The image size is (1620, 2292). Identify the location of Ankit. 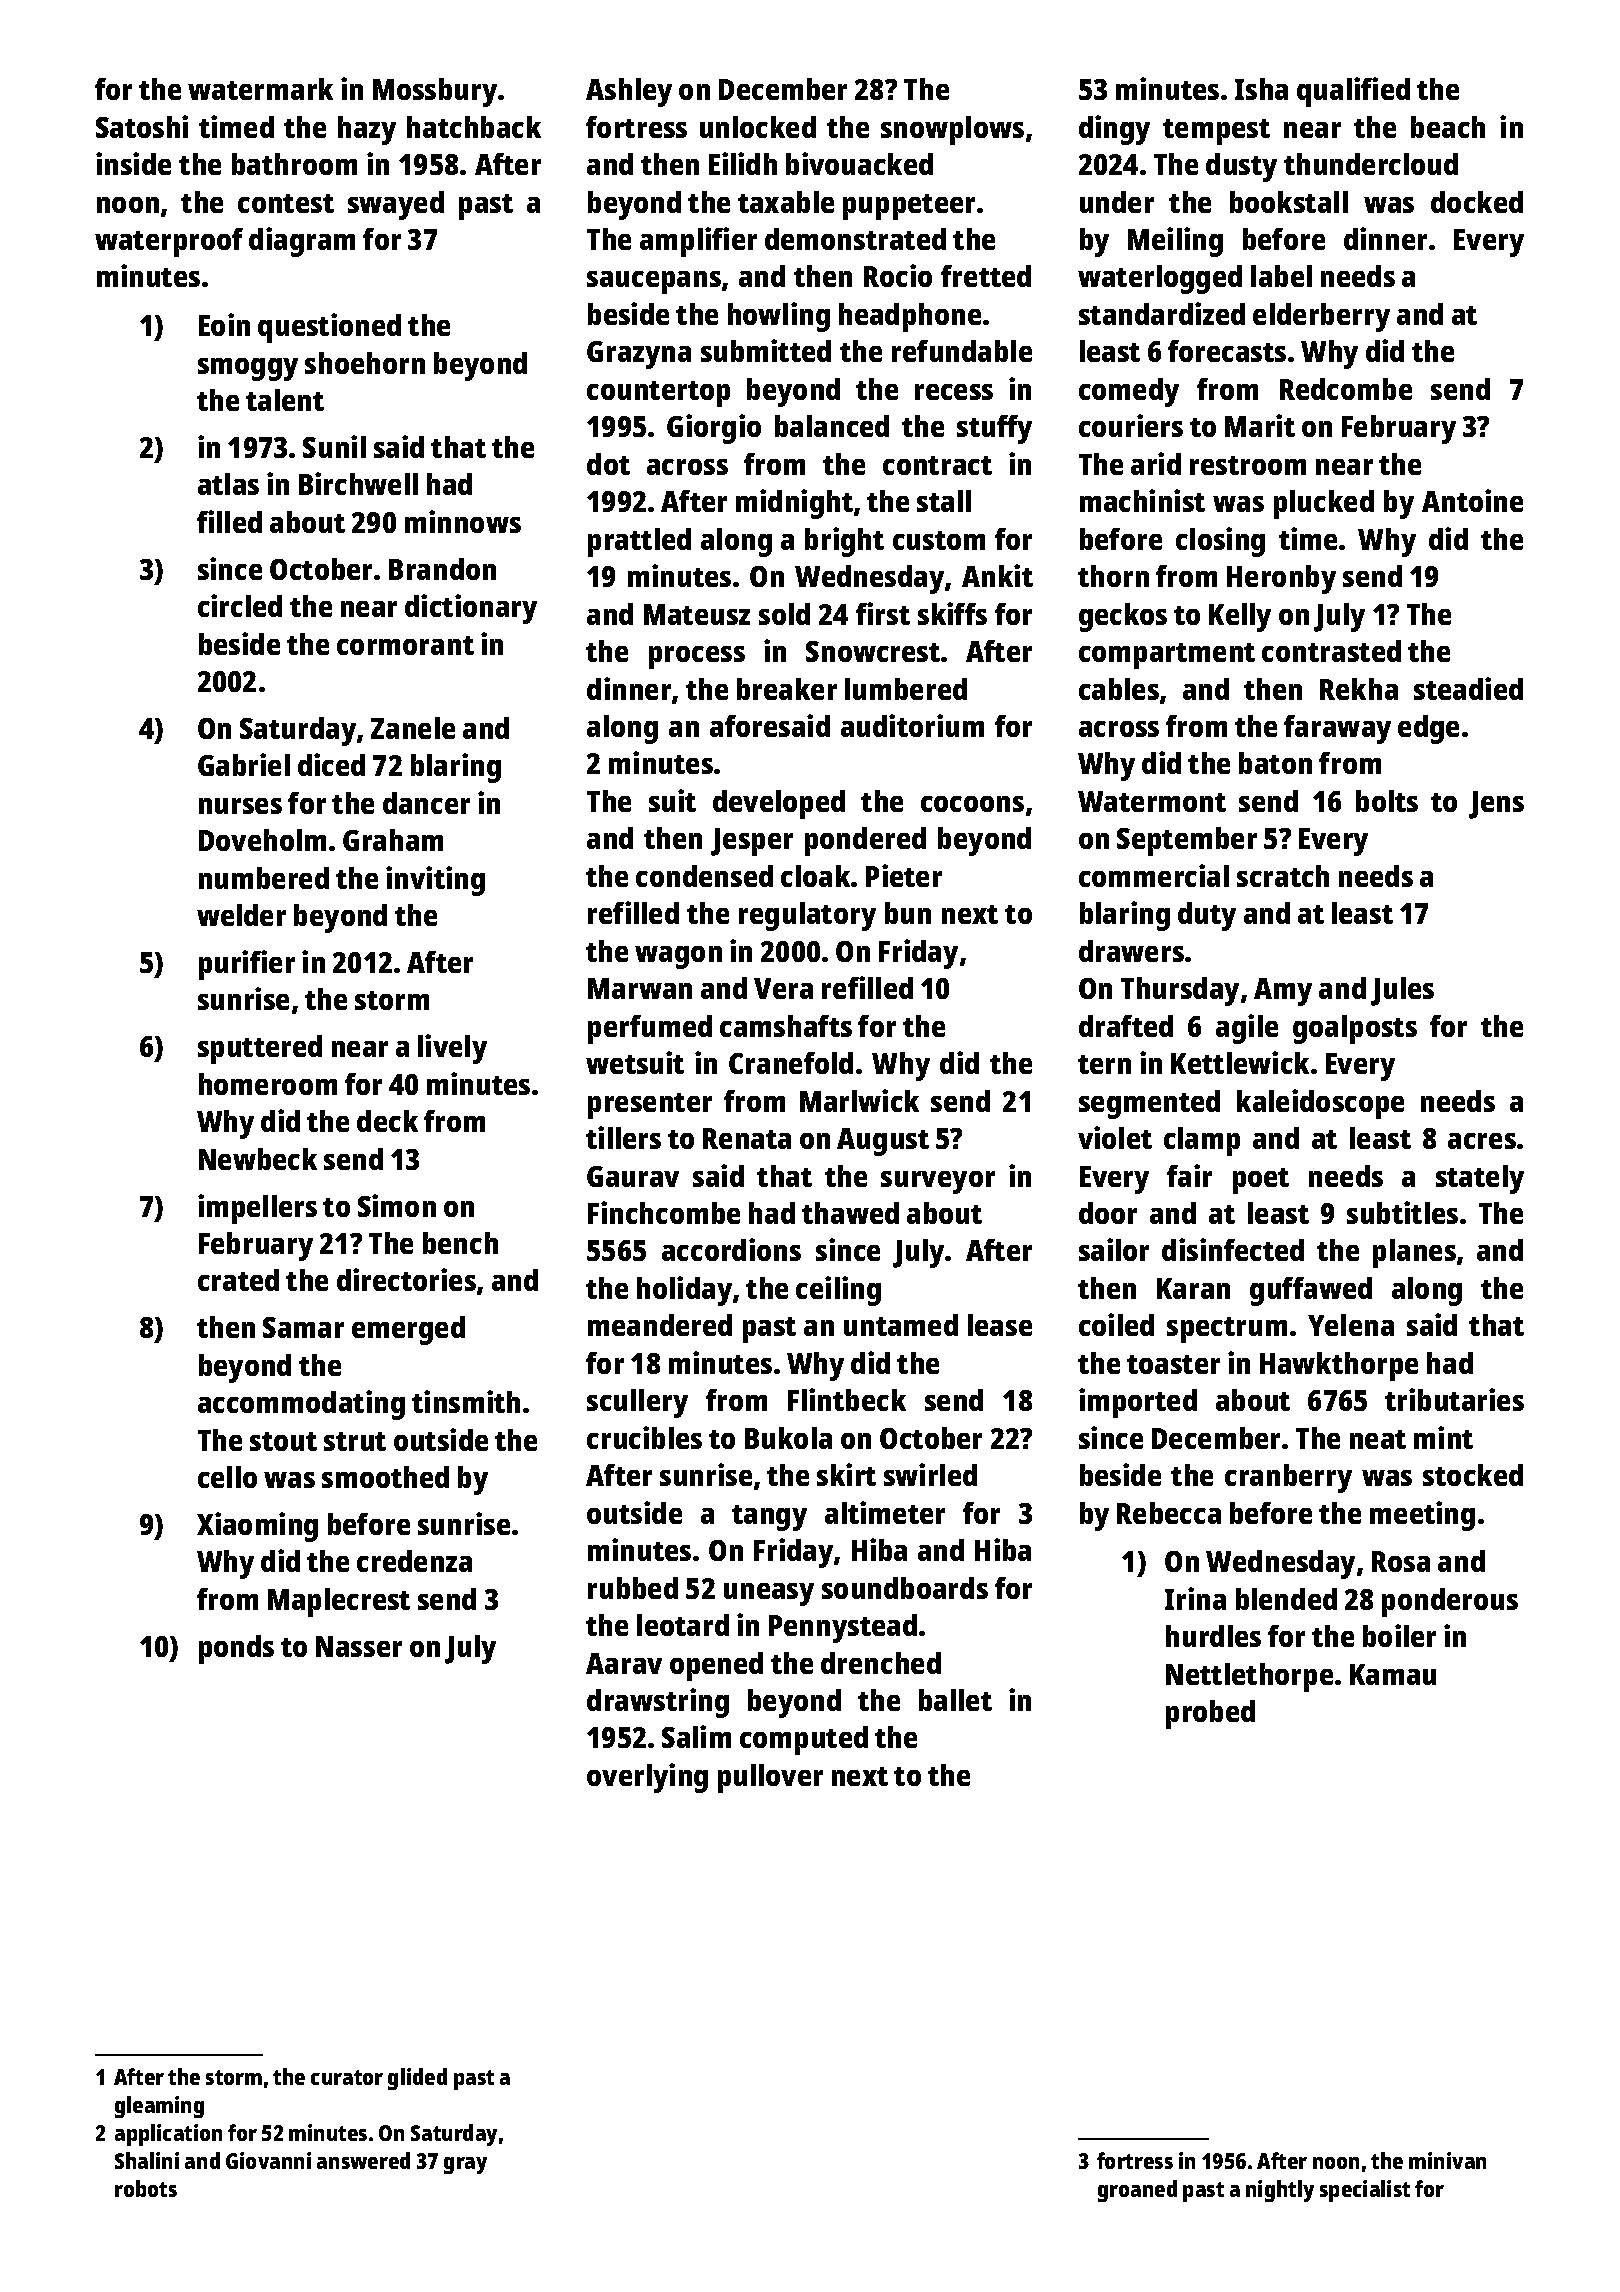
(997, 575).
